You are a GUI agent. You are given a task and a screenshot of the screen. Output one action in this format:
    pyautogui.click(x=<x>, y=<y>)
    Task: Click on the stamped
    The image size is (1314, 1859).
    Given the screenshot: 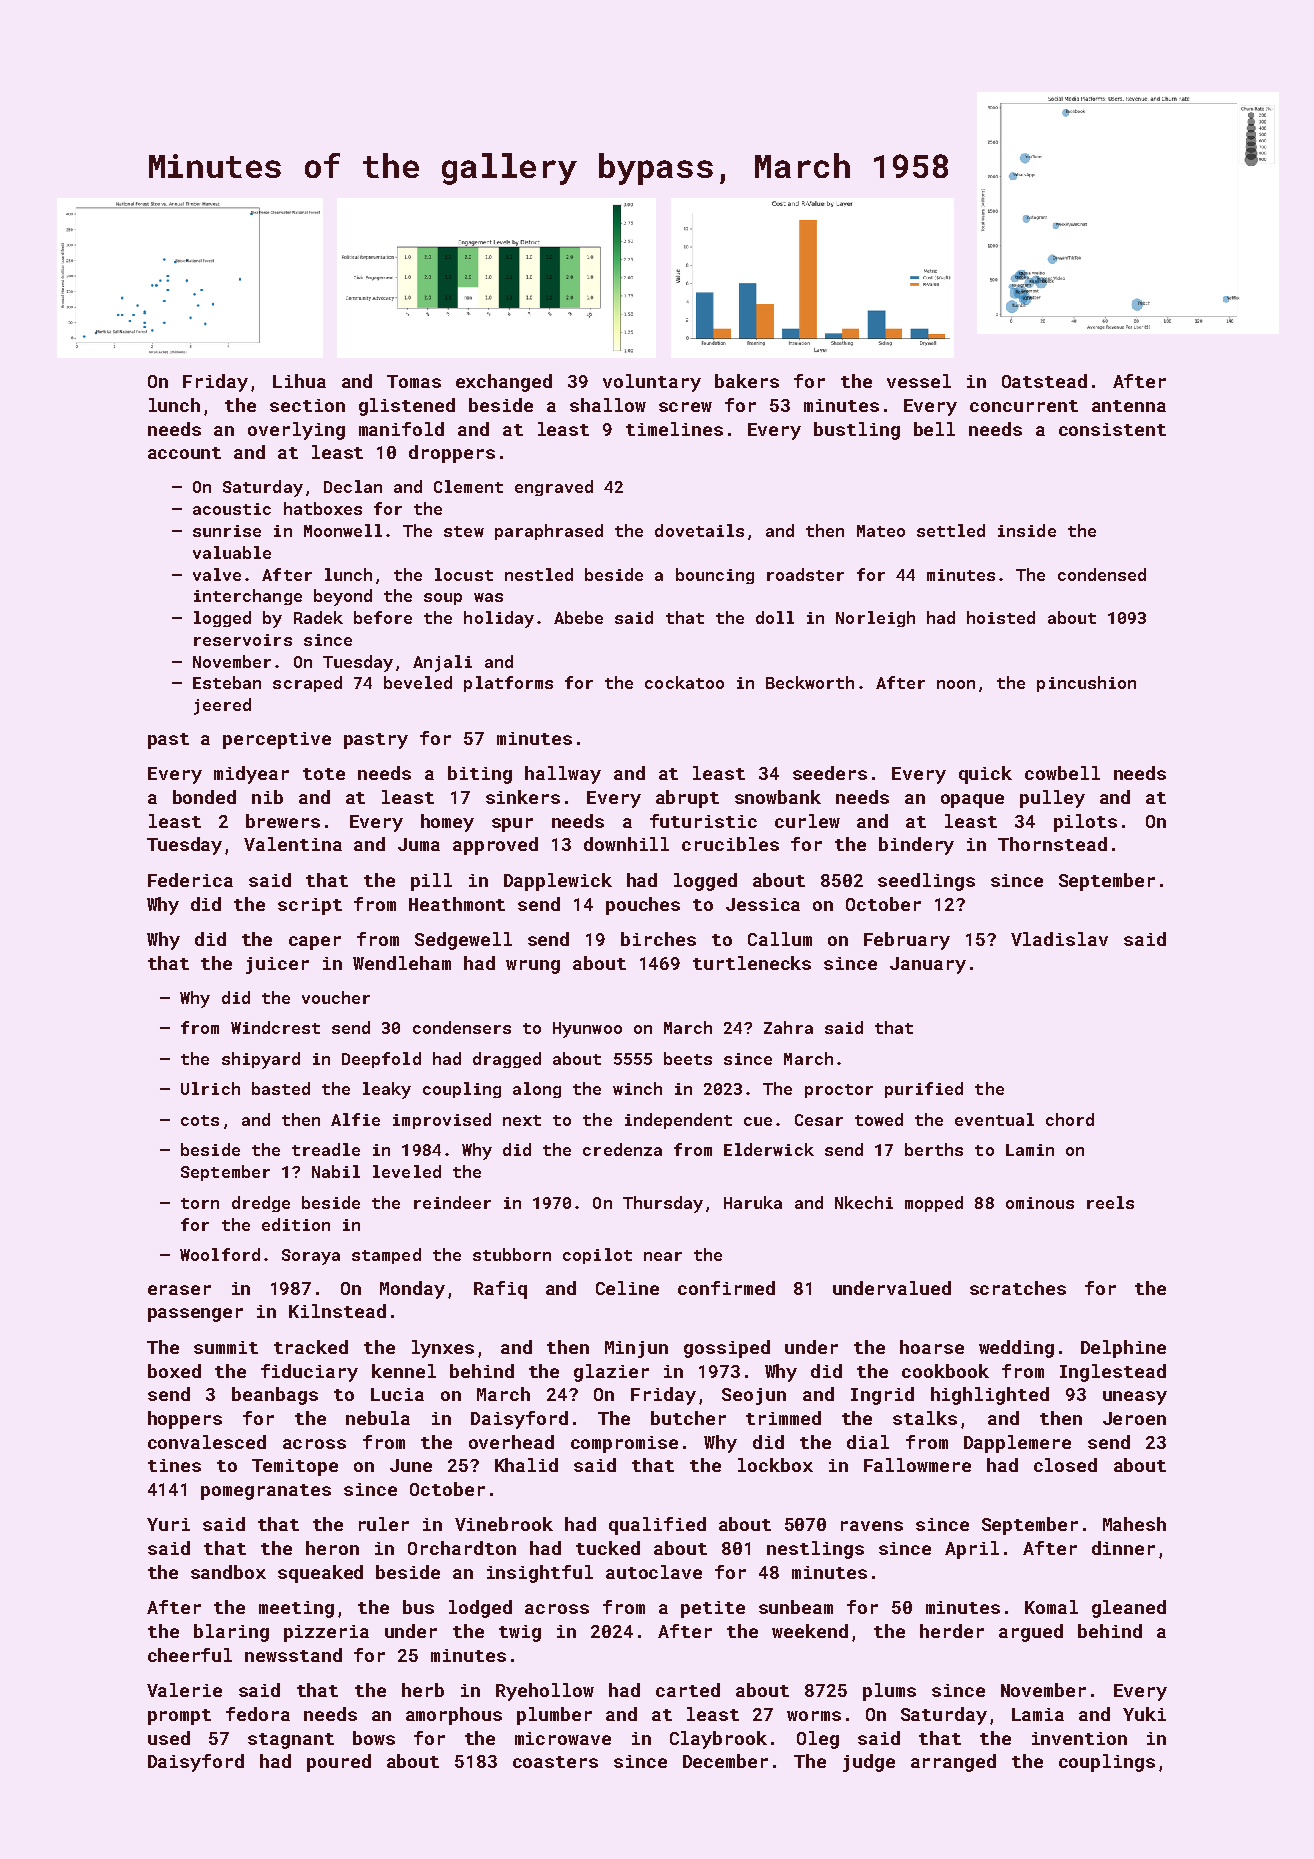 What is the action you would take?
    pyautogui.click(x=386, y=1256)
